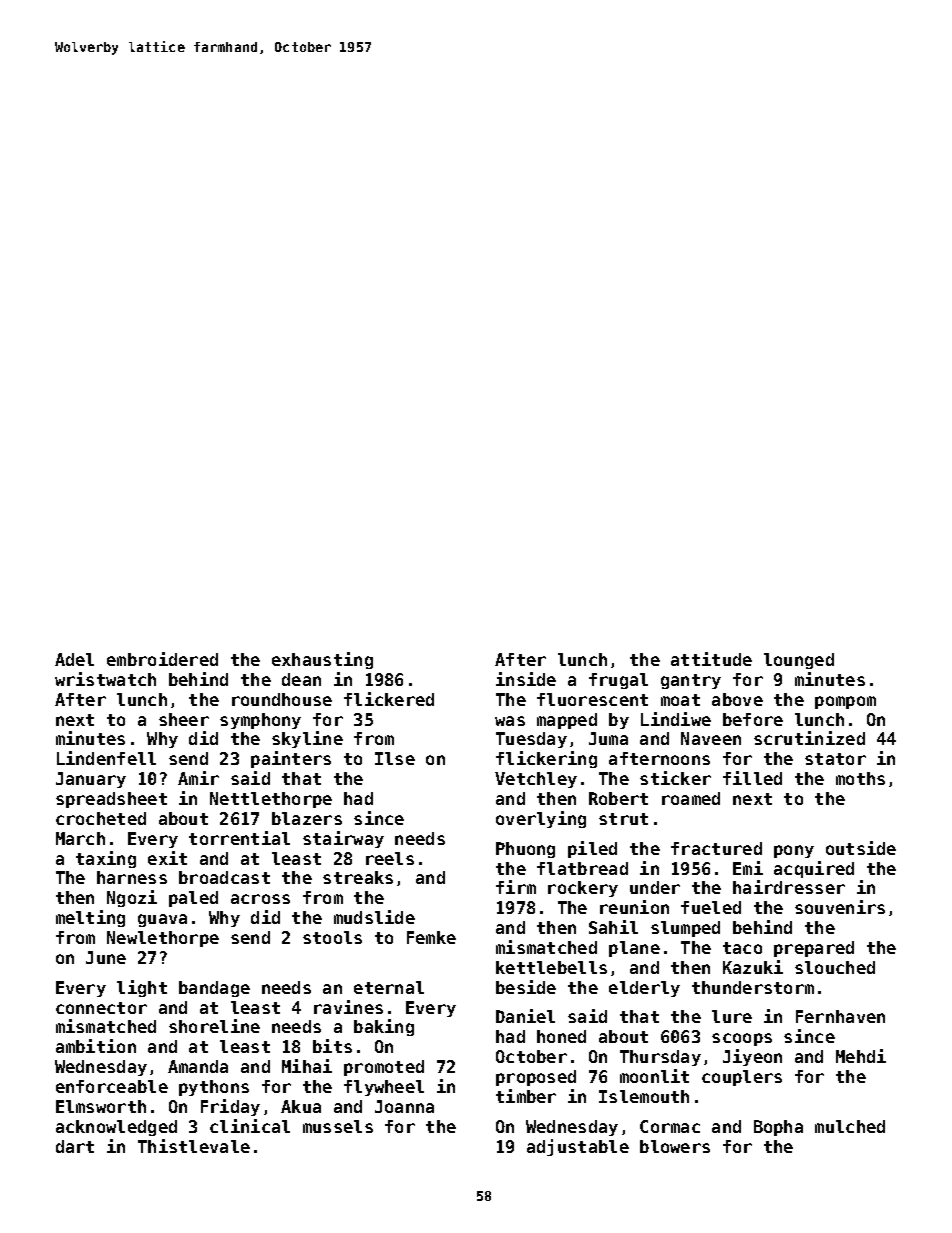 This image has width=952, height=1233. I want to click on mulched, so click(850, 1126).
